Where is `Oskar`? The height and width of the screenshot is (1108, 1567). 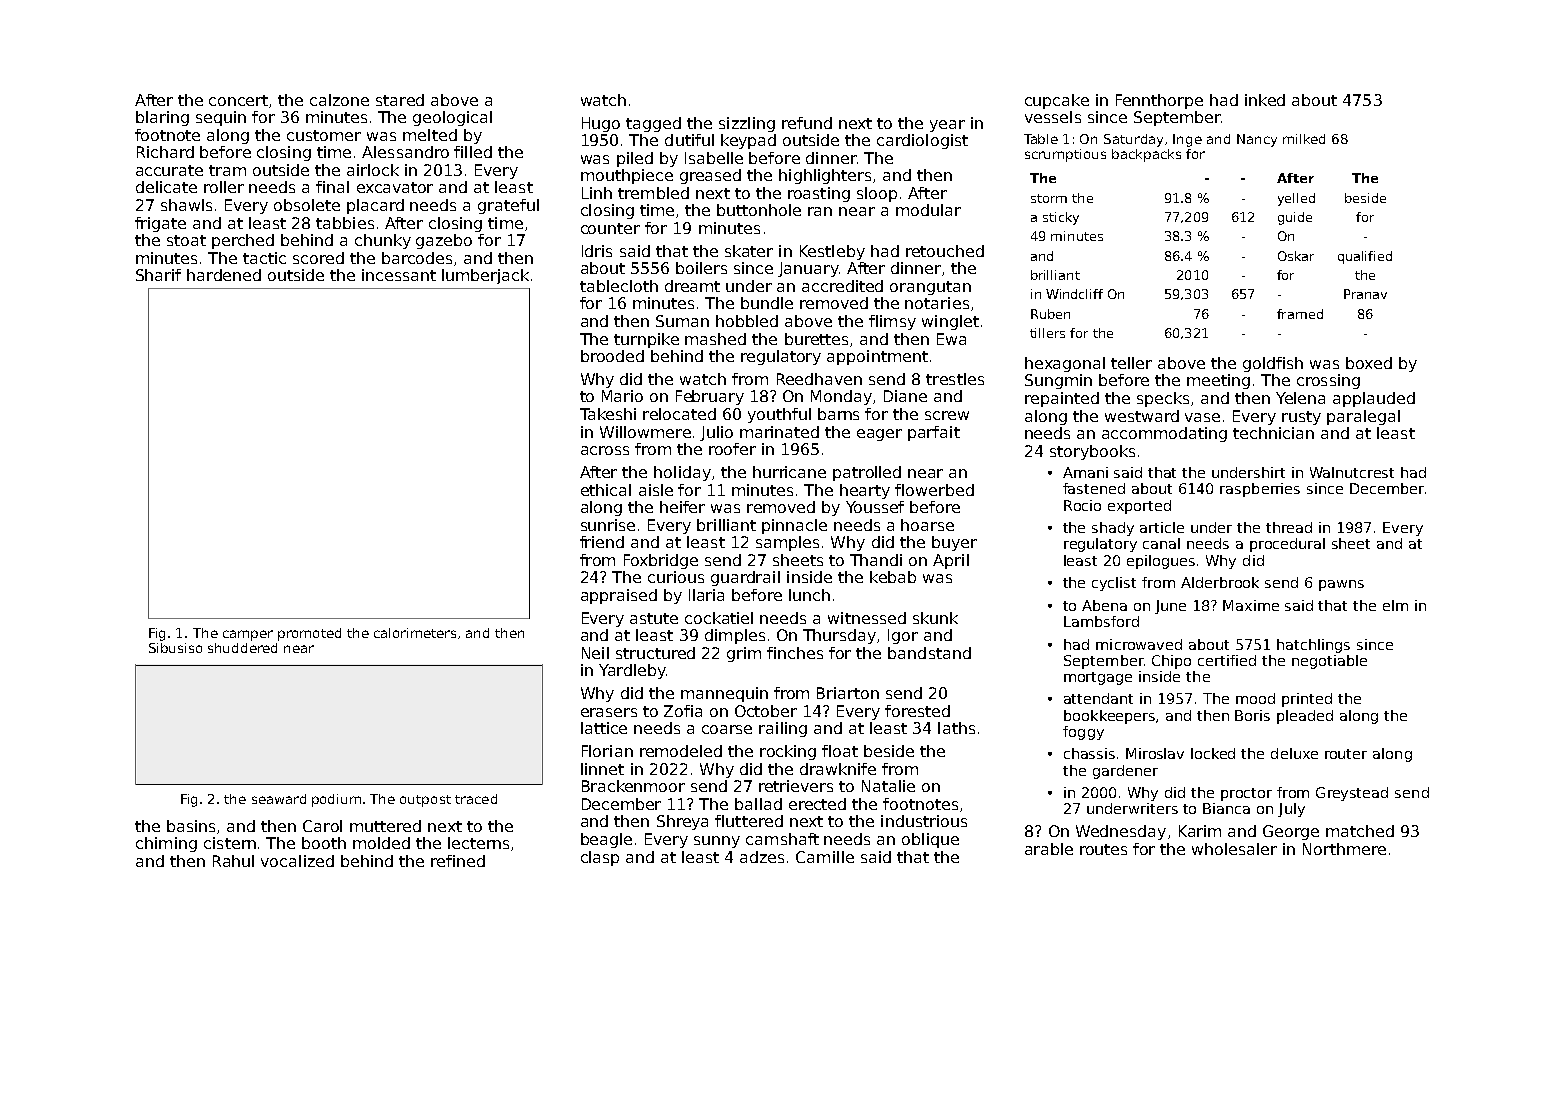
Oskar is located at coordinates (1296, 256).
